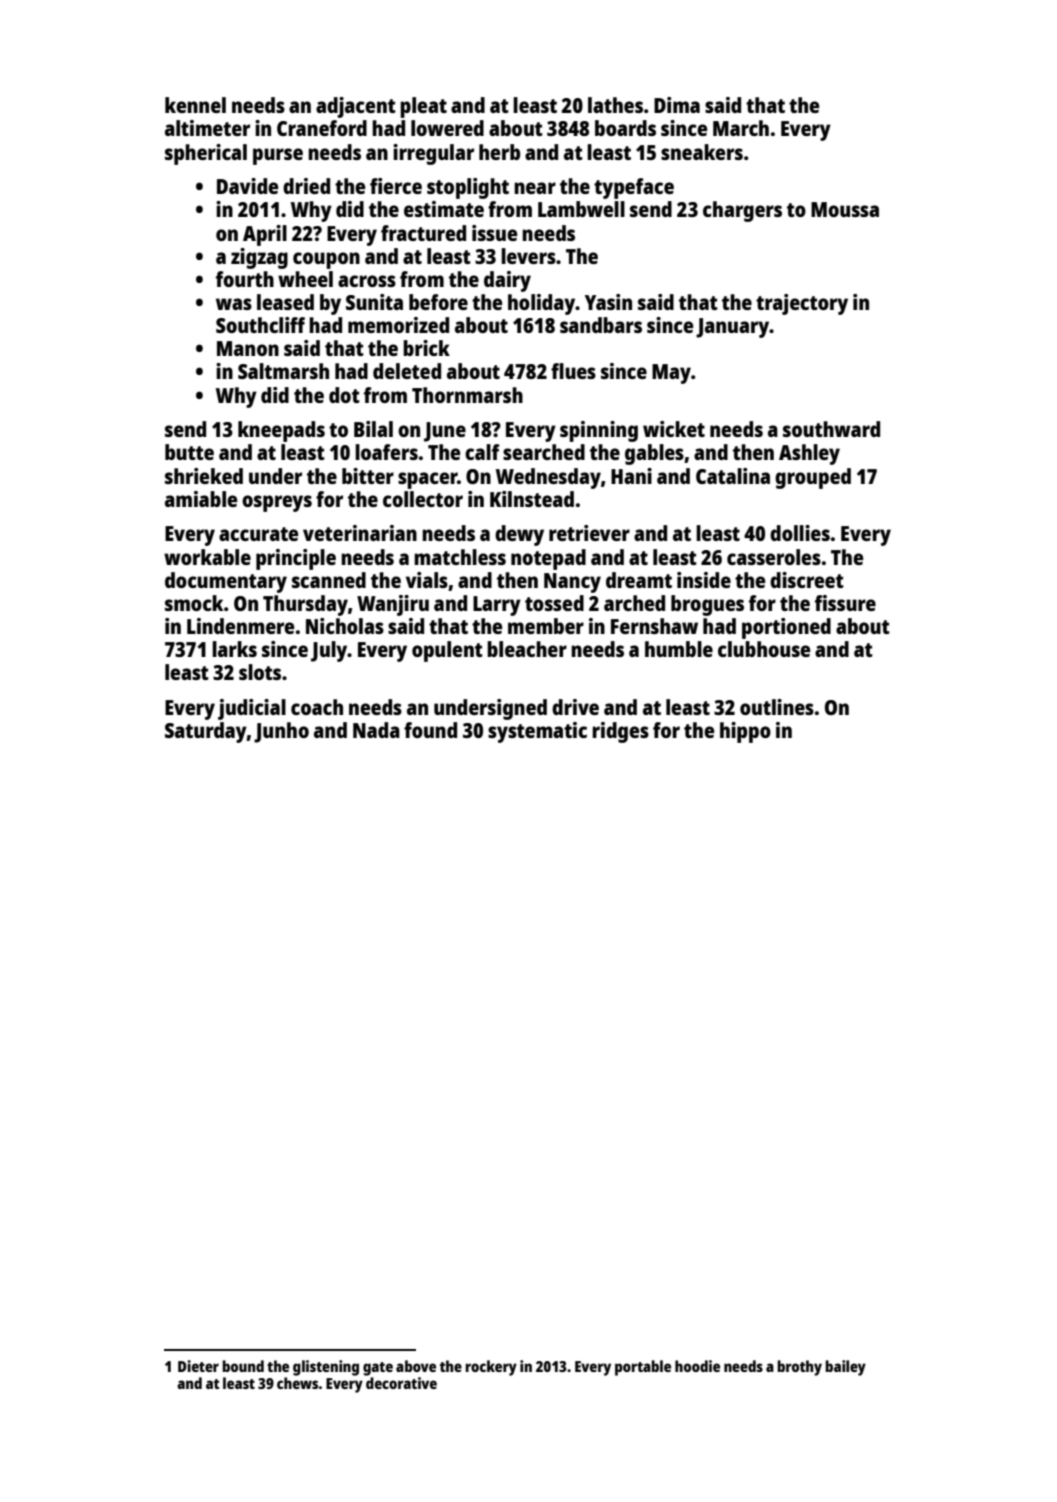 Image resolution: width=1057 pixels, height=1502 pixels. I want to click on southward, so click(831, 429).
